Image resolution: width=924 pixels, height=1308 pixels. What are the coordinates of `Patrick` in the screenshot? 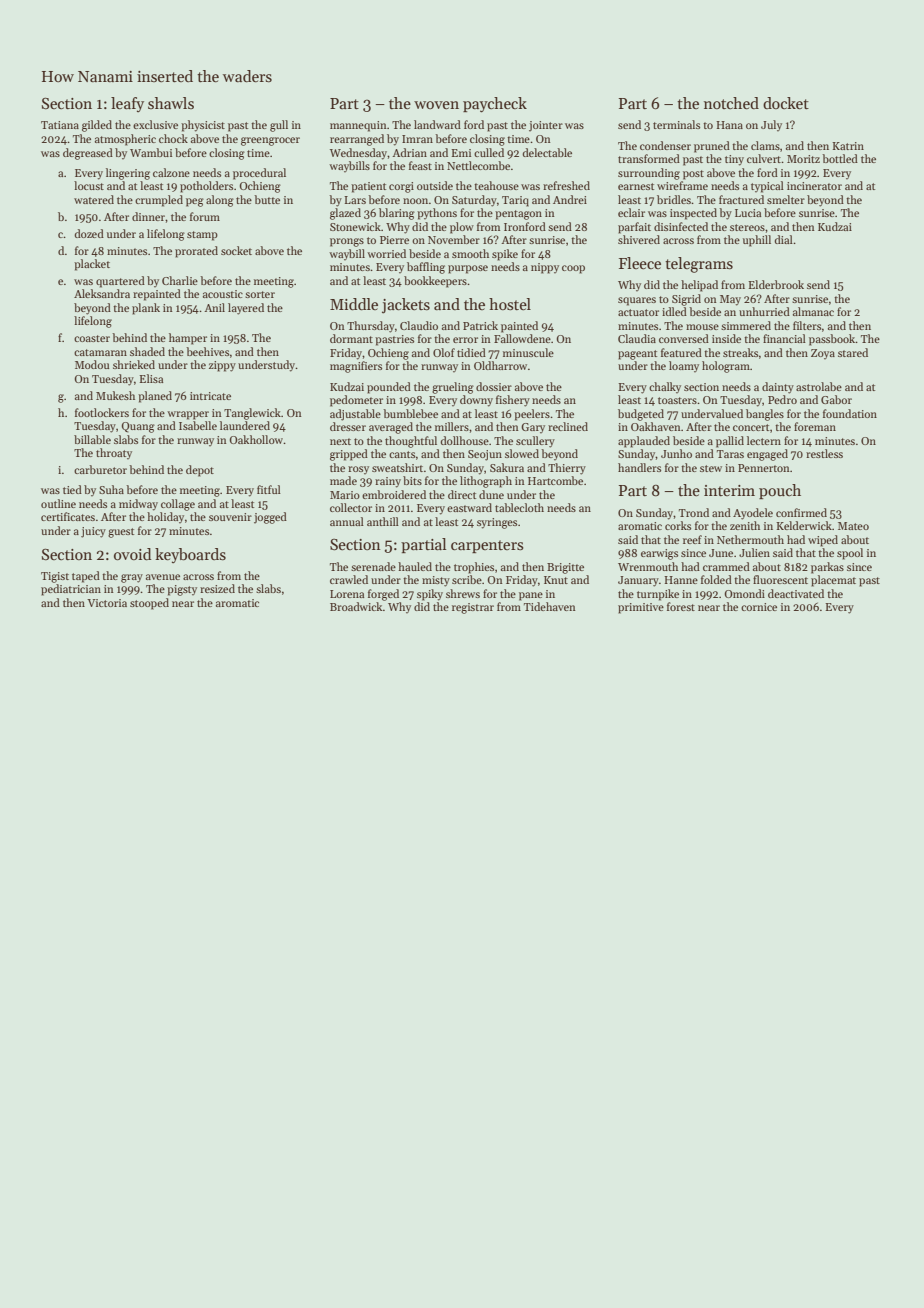 It's located at (480, 325).
